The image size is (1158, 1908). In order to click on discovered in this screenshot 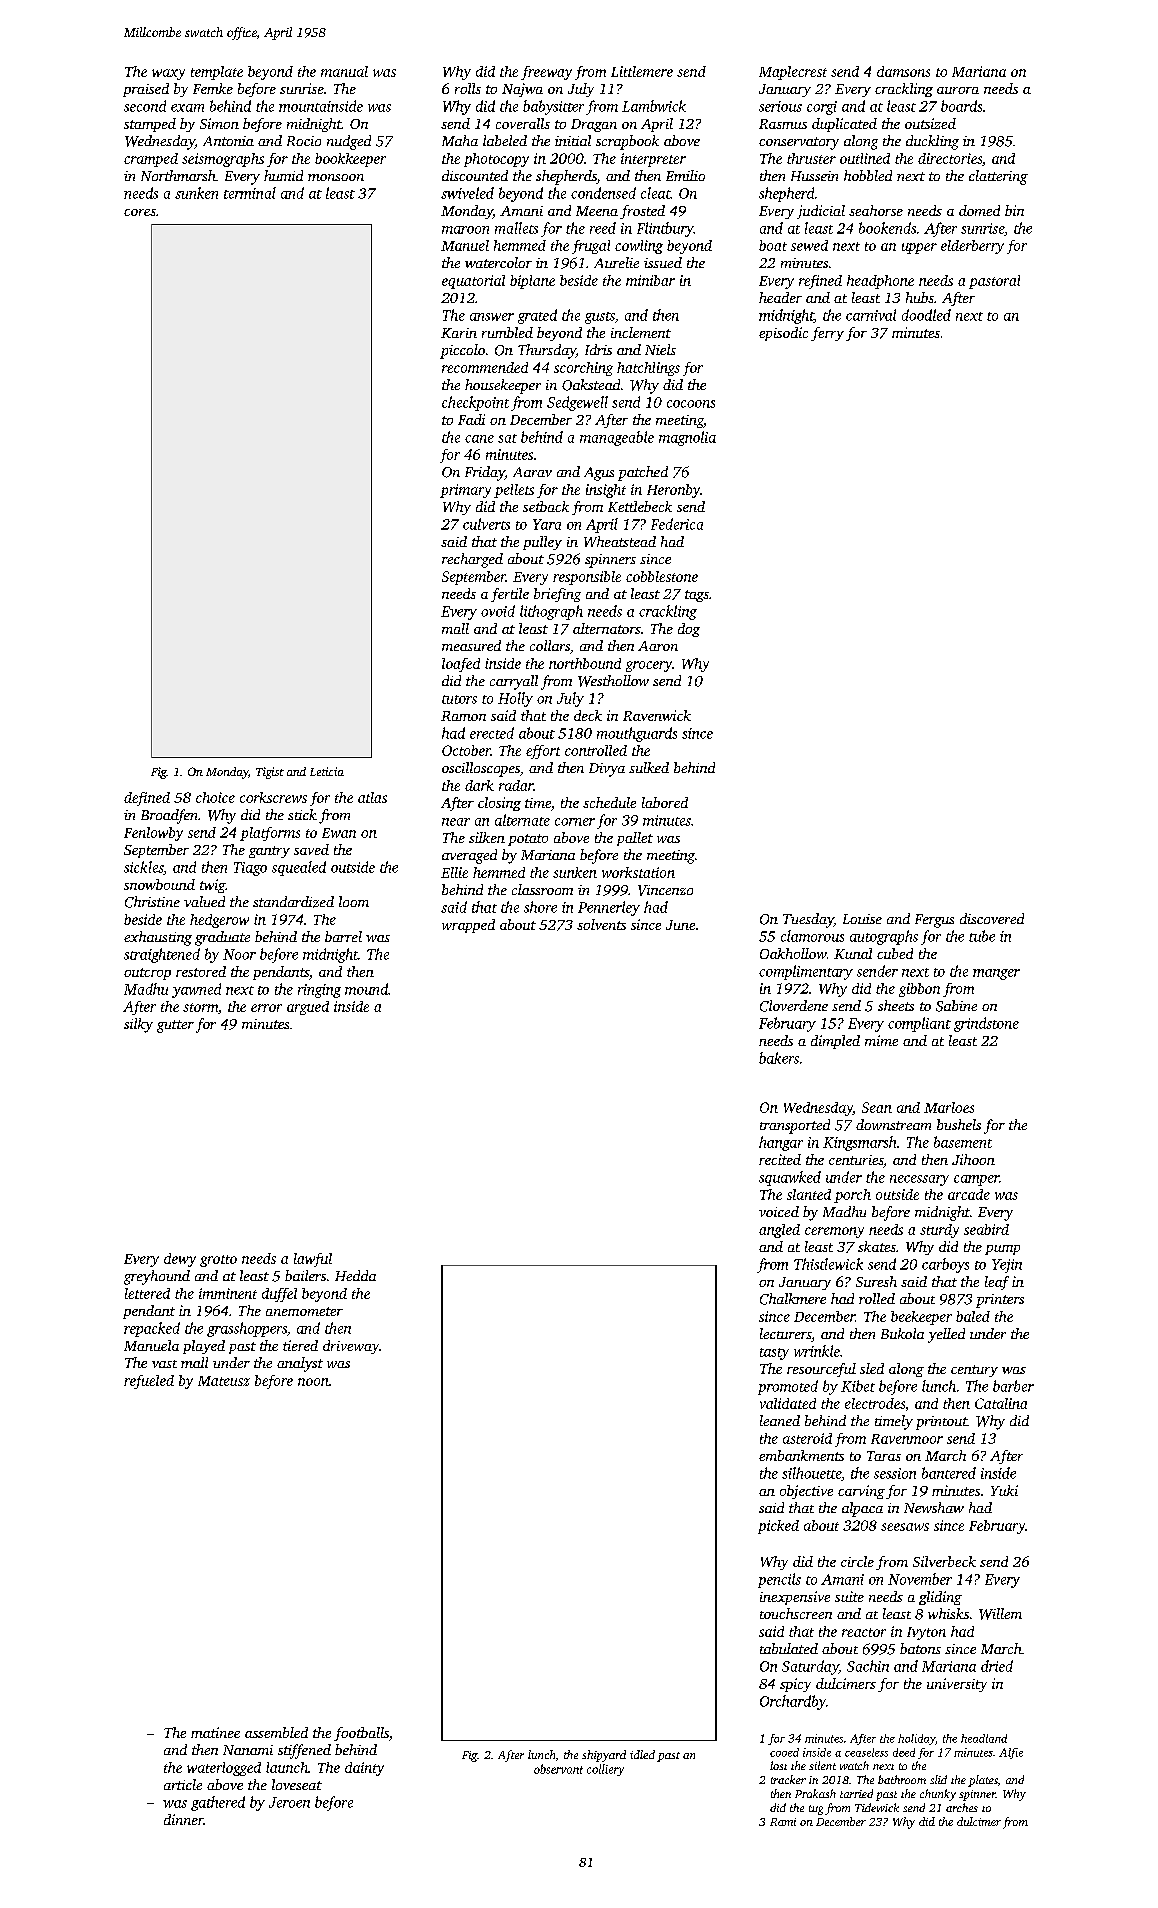, I will do `click(992, 918)`.
